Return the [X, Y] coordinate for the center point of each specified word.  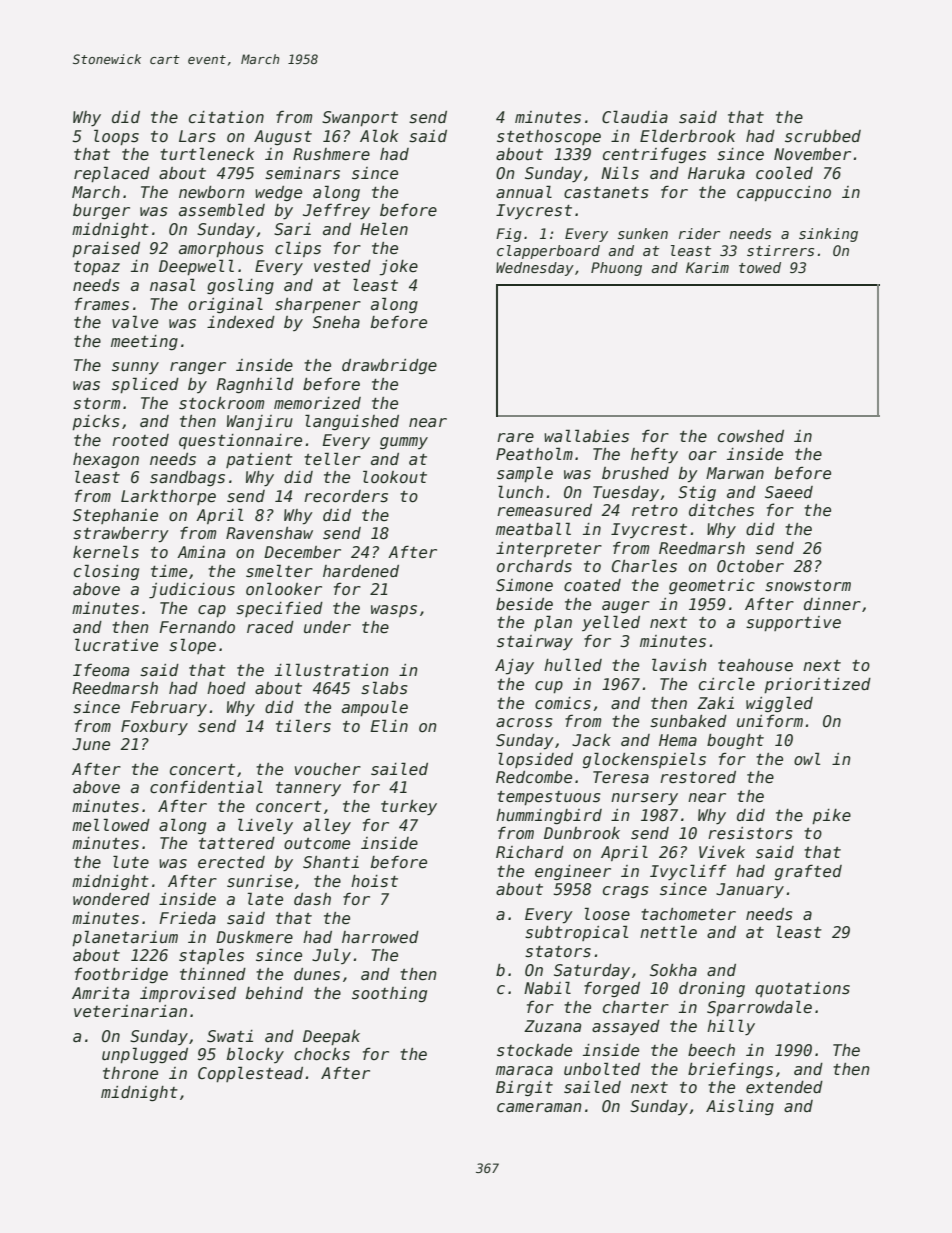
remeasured [544, 510]
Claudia [635, 116]
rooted [140, 440]
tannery [308, 789]
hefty [654, 456]
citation [226, 117]
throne [130, 1073]
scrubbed [823, 136]
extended [784, 1087]
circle [727, 683]
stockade [534, 1050]
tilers [303, 725]
